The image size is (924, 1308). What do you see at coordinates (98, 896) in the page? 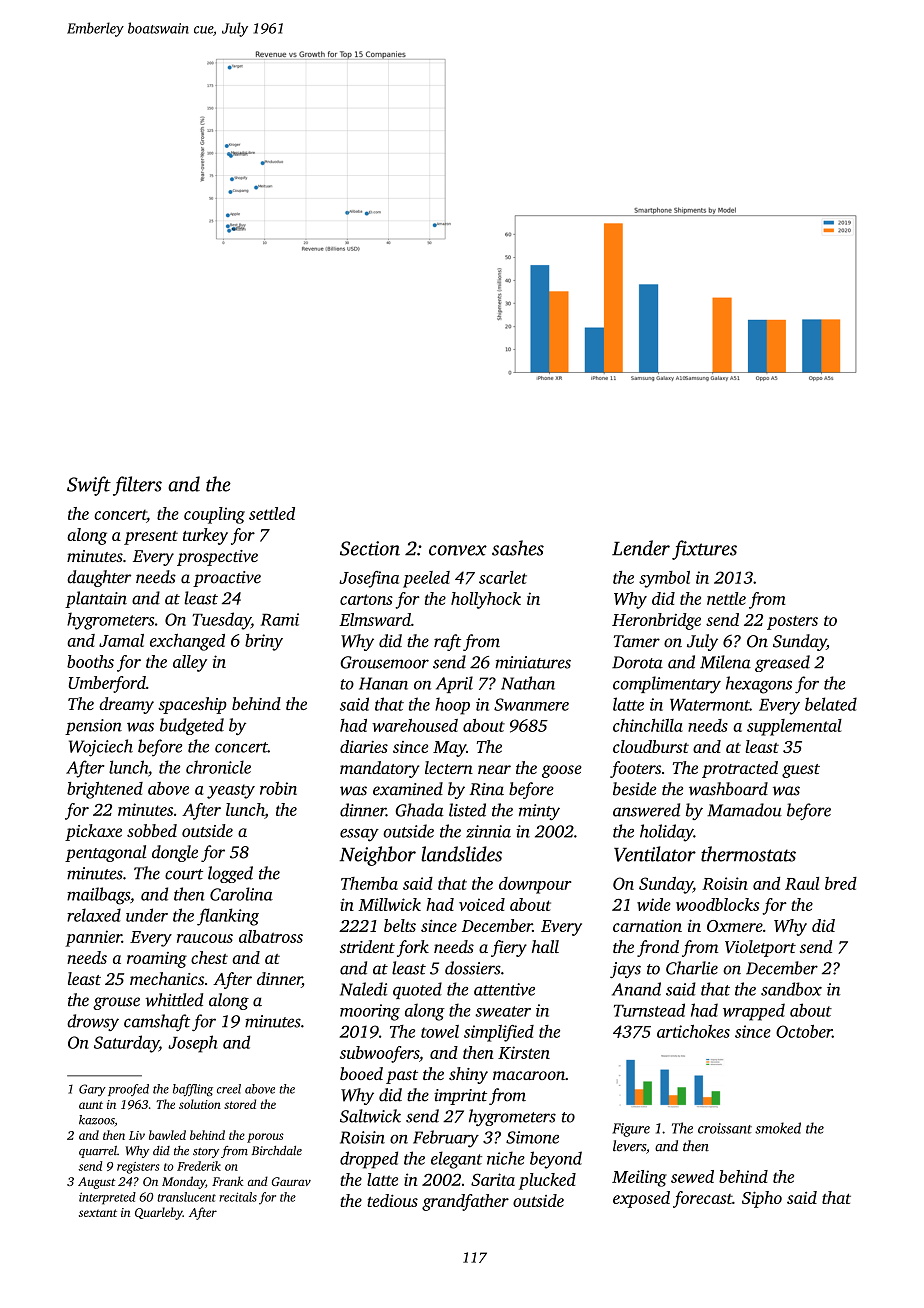
I see `mailbags` at bounding box center [98, 896].
